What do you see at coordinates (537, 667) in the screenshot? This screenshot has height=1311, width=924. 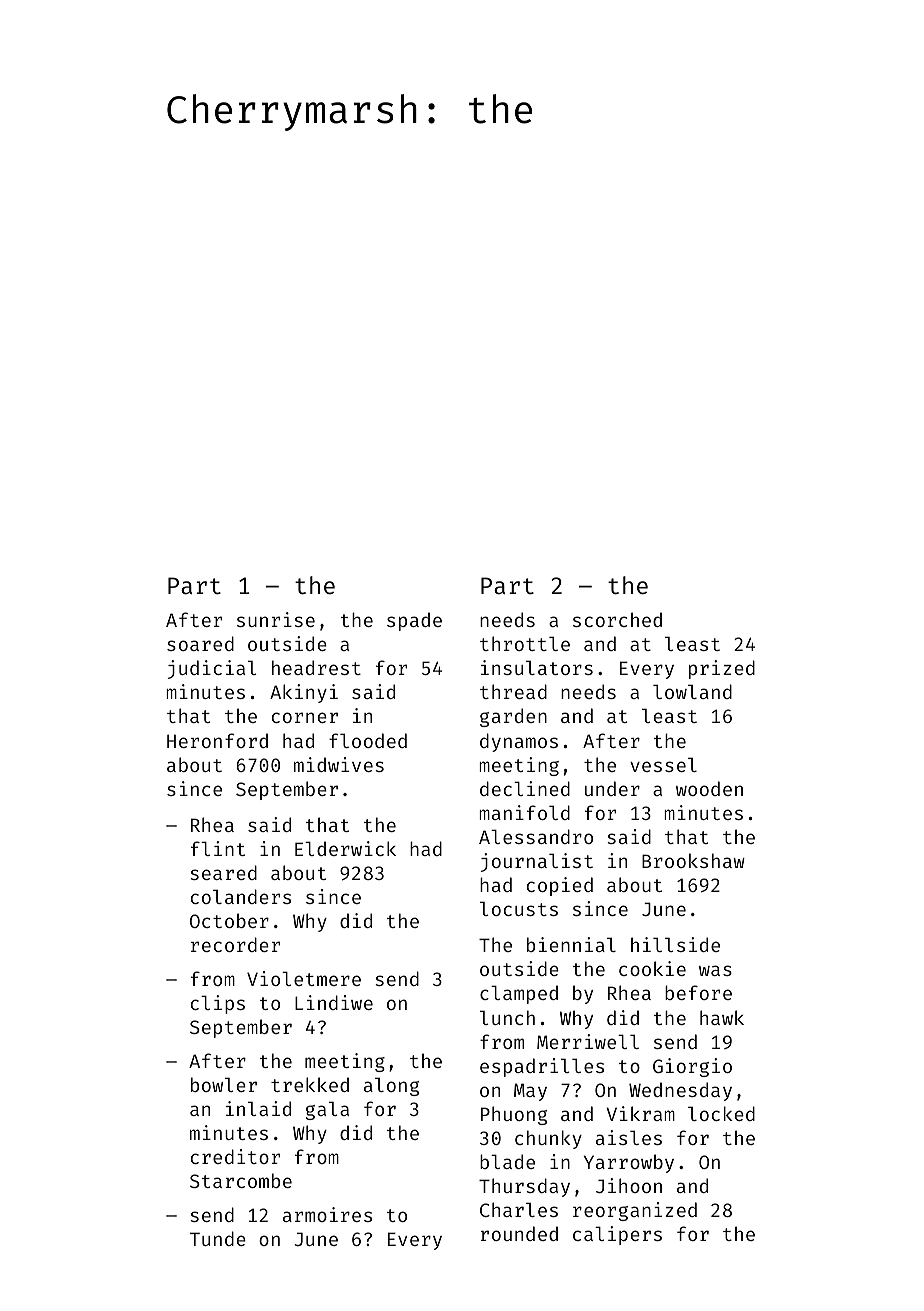 I see `insulators` at bounding box center [537, 667].
